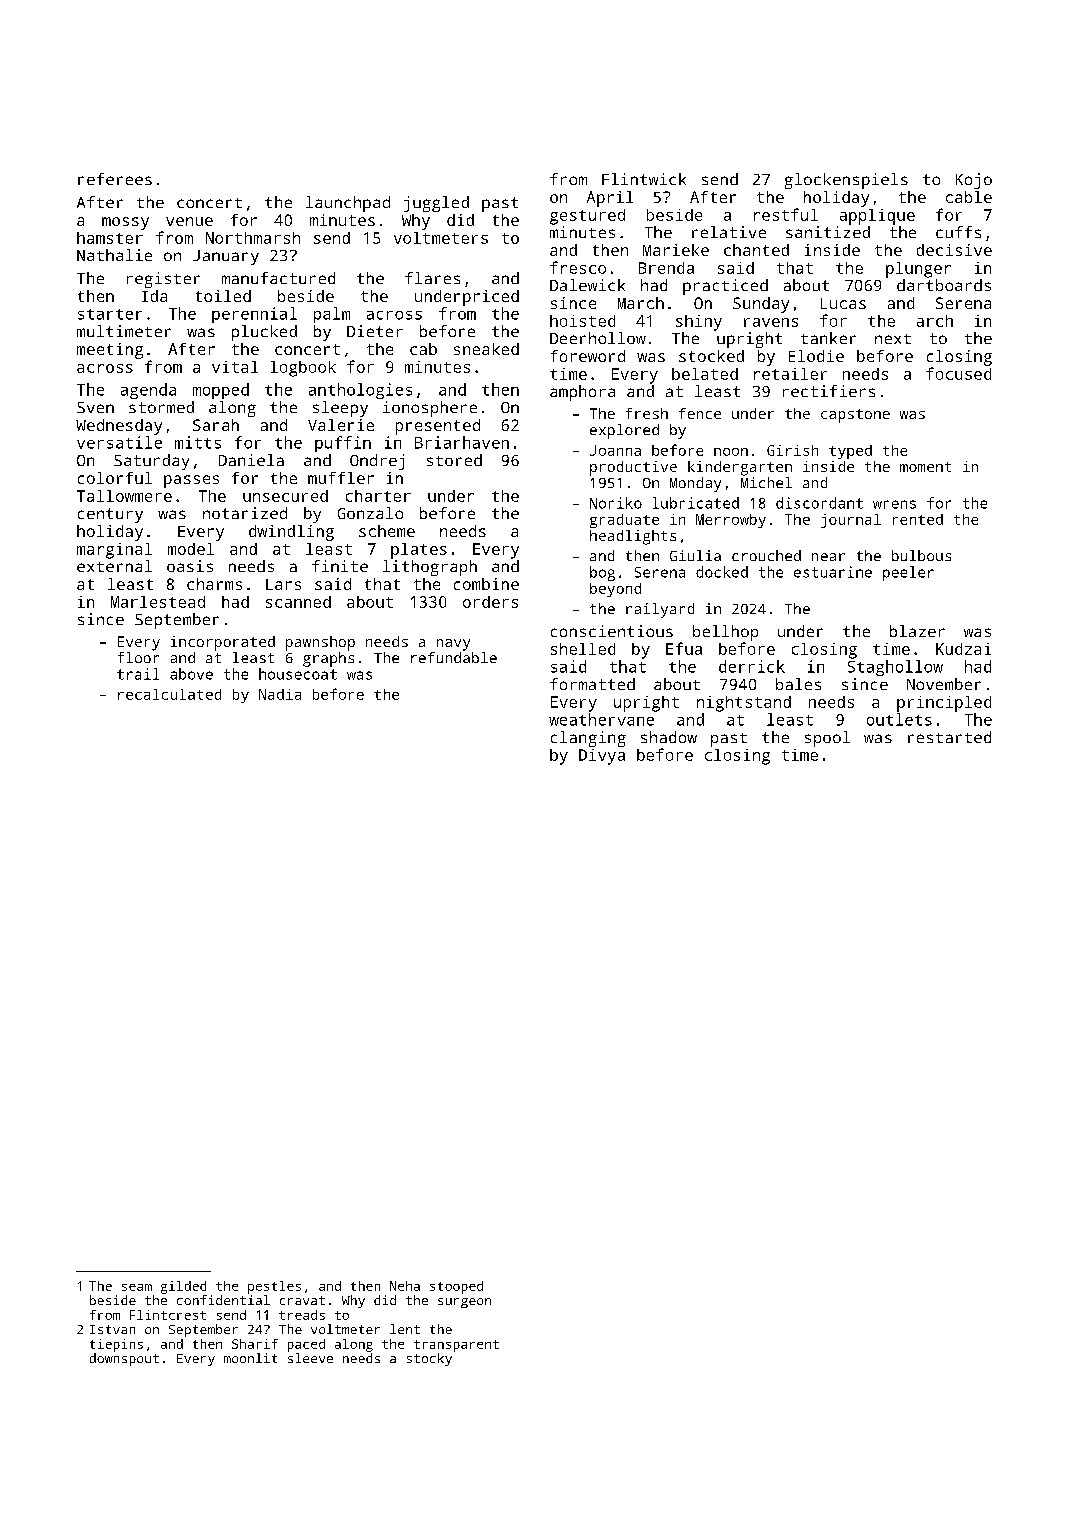  Describe the element at coordinates (644, 179) in the screenshot. I see `Flintwick` at that location.
